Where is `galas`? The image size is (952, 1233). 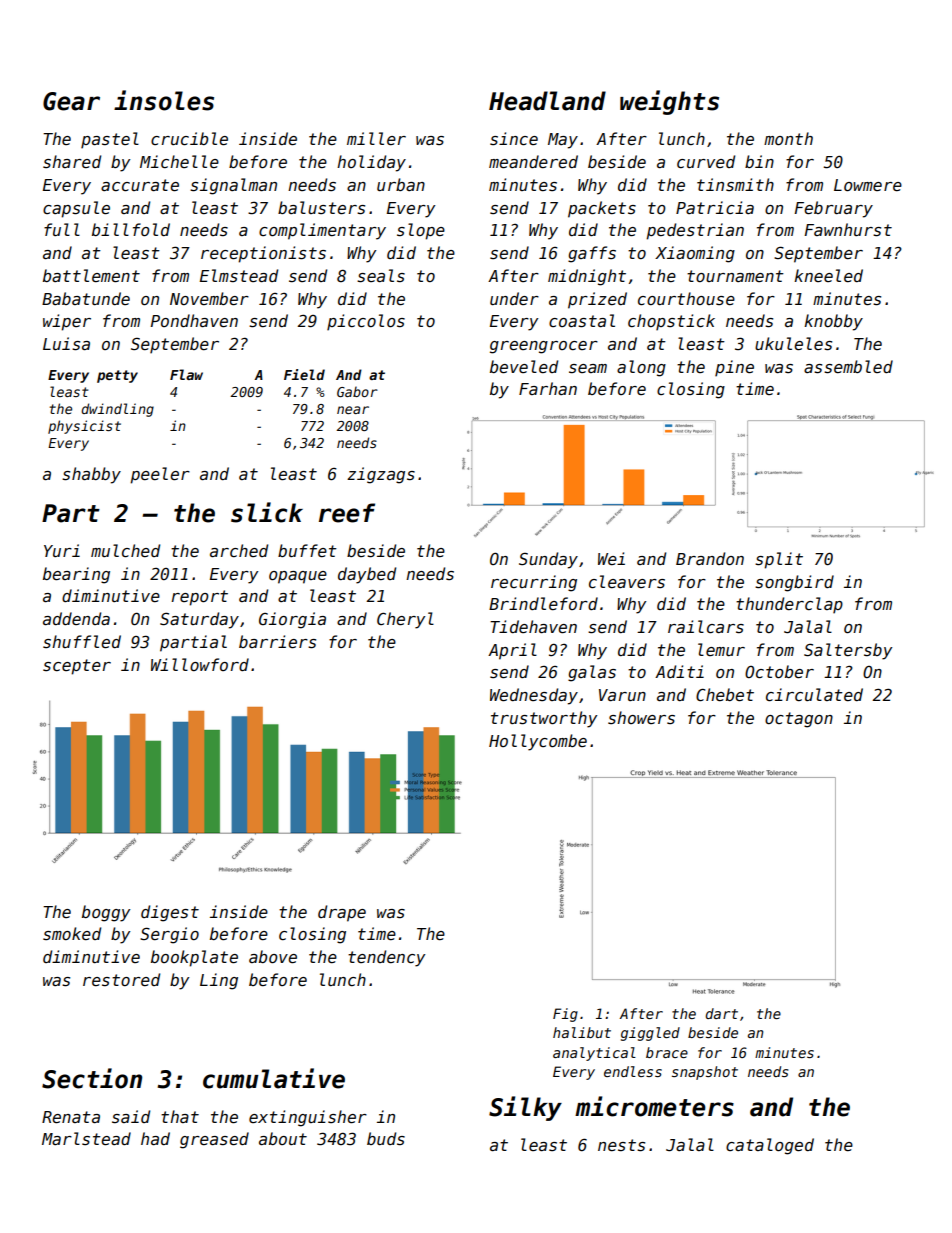 galas is located at coordinates (592, 673).
